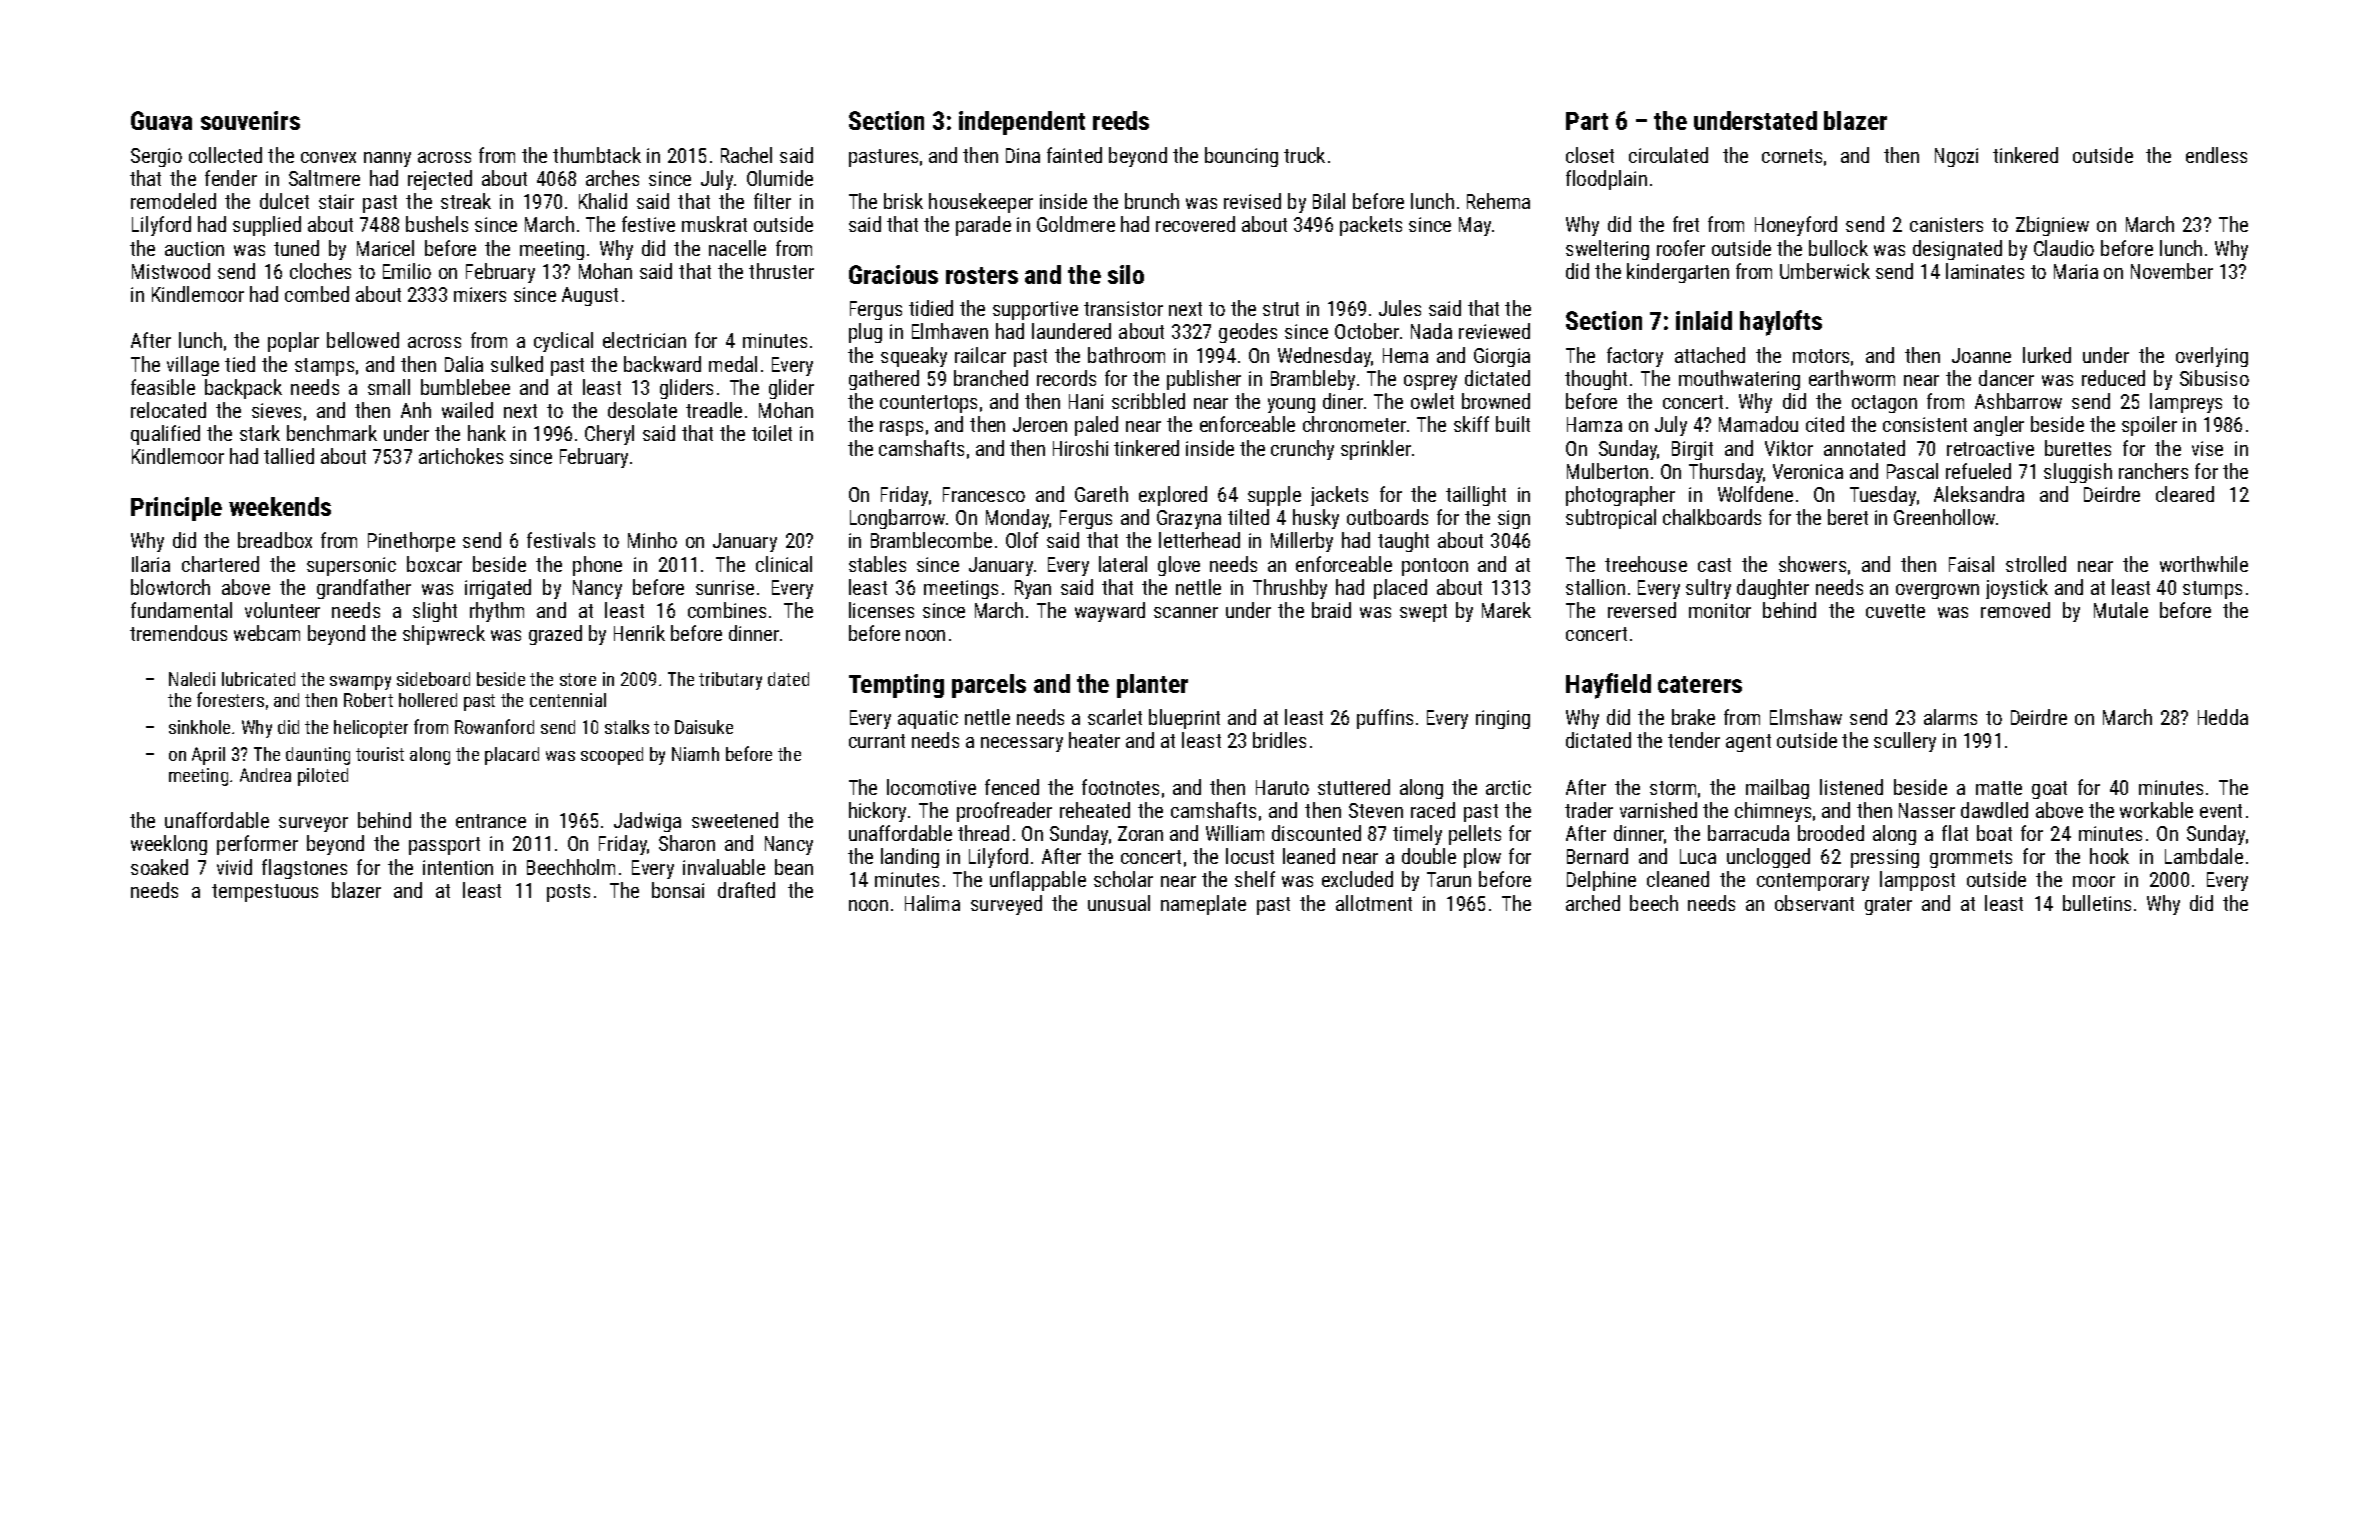  I want to click on laminates, so click(1985, 271).
